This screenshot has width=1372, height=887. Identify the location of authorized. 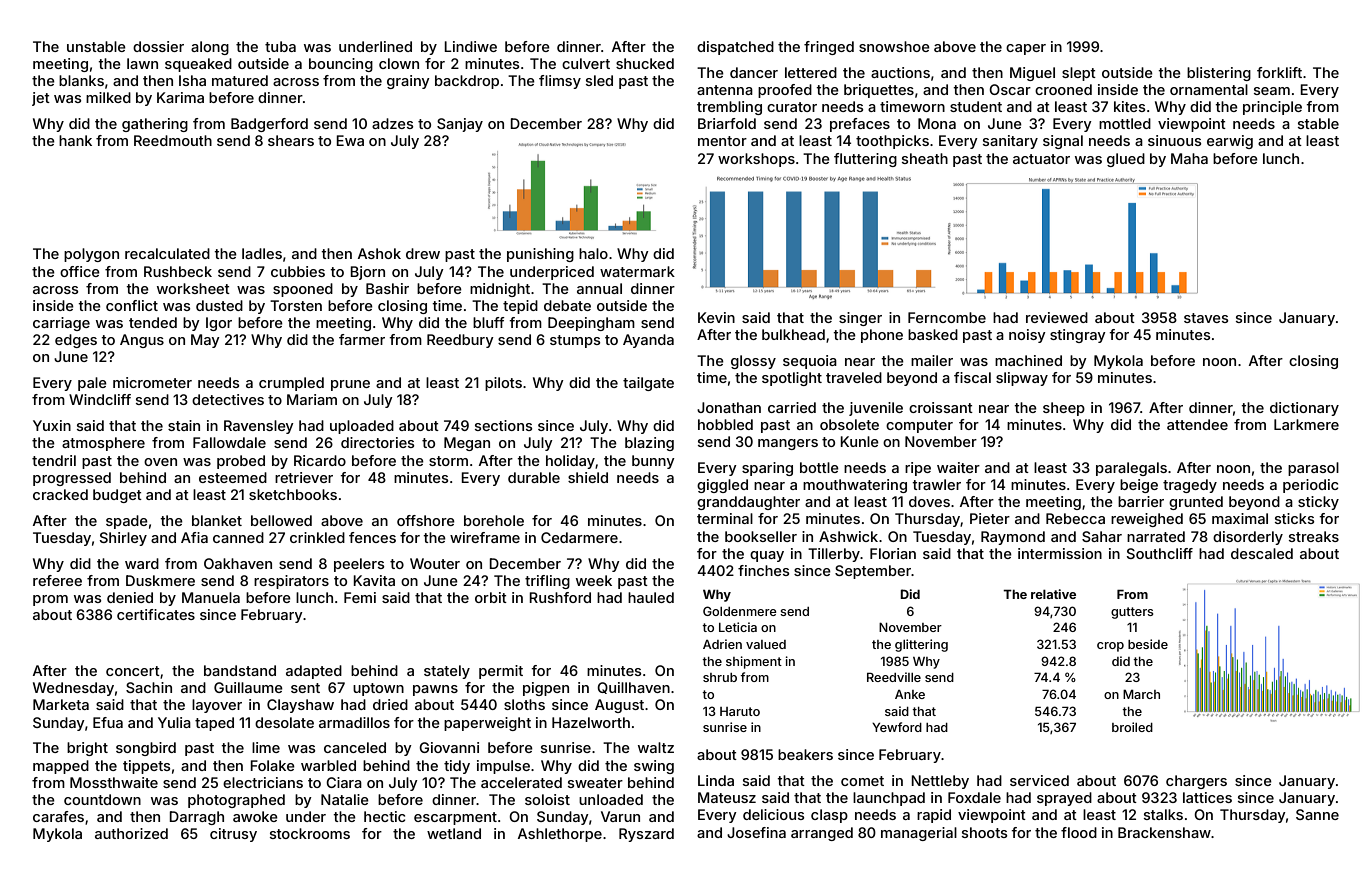
(131, 833).
